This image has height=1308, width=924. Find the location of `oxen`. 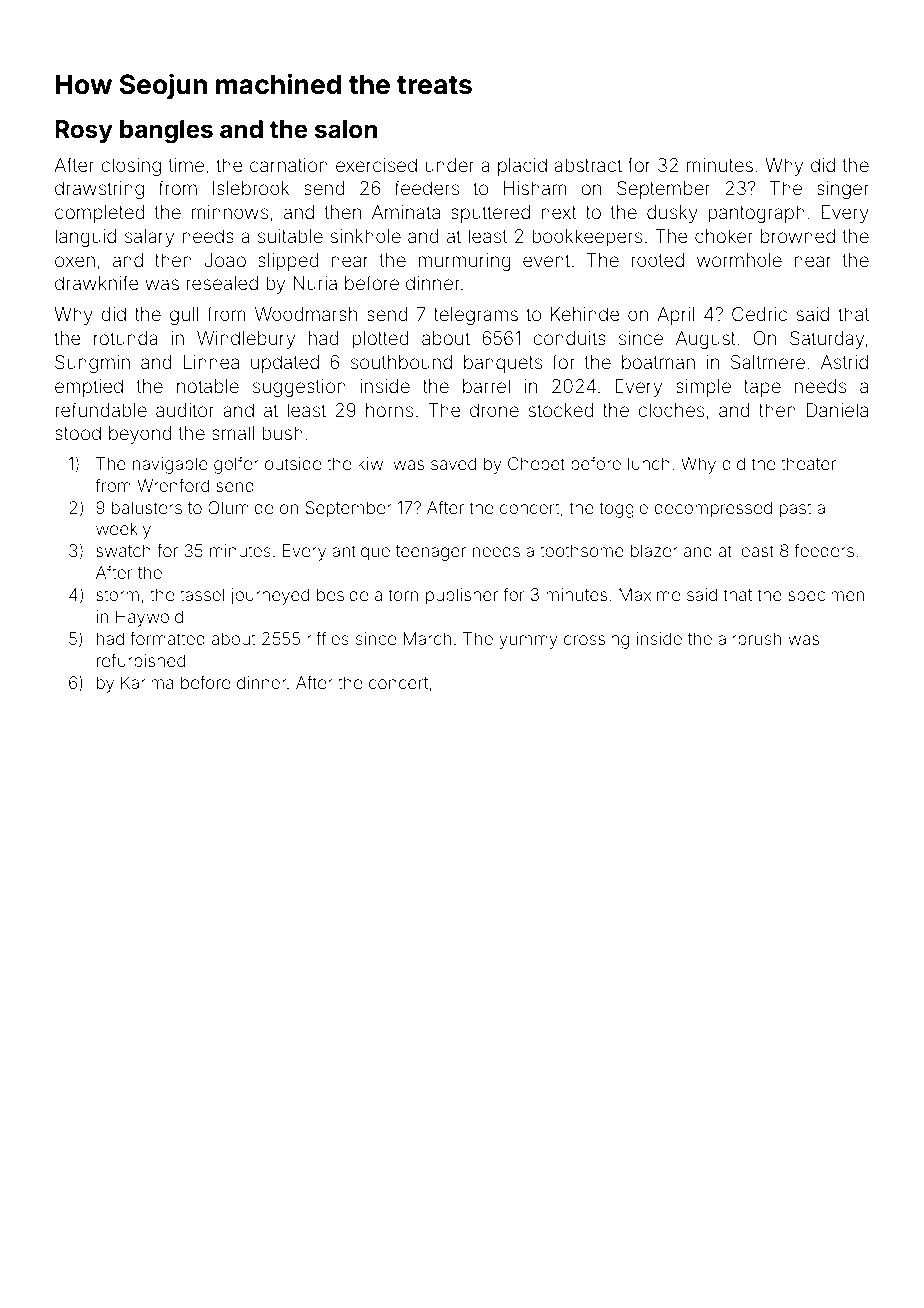

oxen is located at coordinates (75, 261).
